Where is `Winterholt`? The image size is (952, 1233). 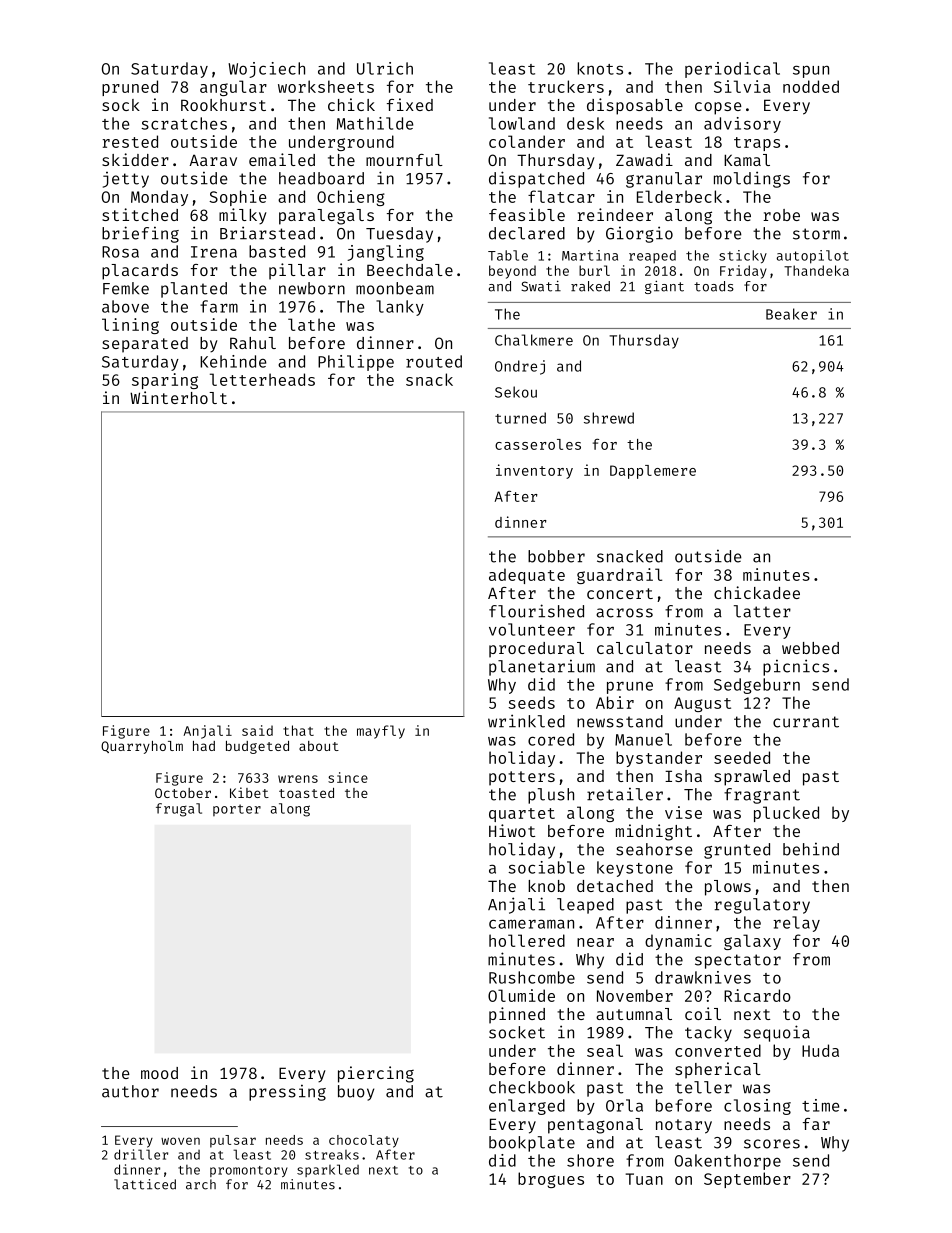 Winterholt is located at coordinates (178, 397).
